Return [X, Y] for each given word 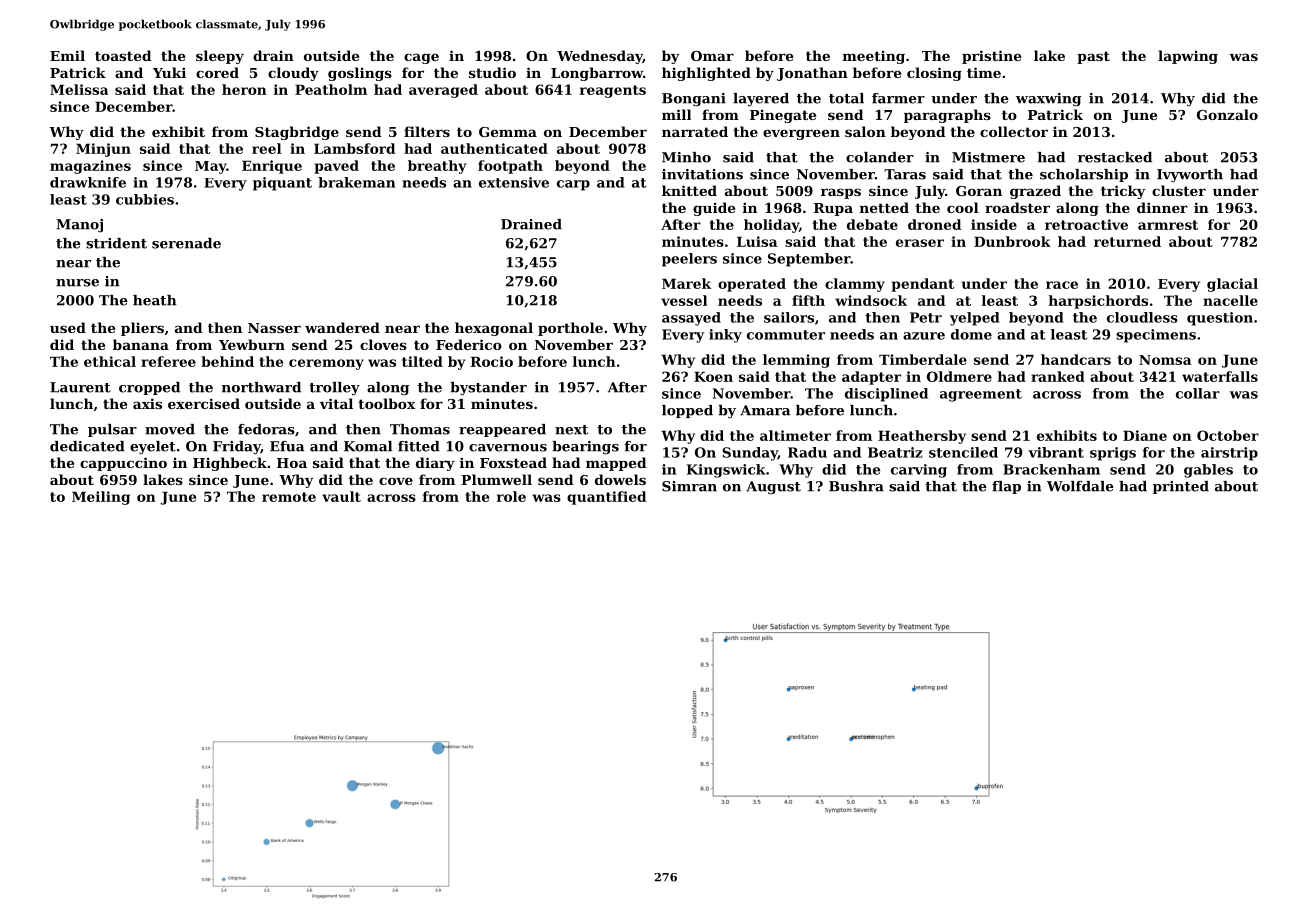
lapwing [1188, 57]
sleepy [220, 57]
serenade [186, 243]
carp [573, 185]
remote [289, 497]
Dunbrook [1012, 241]
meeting [874, 57]
